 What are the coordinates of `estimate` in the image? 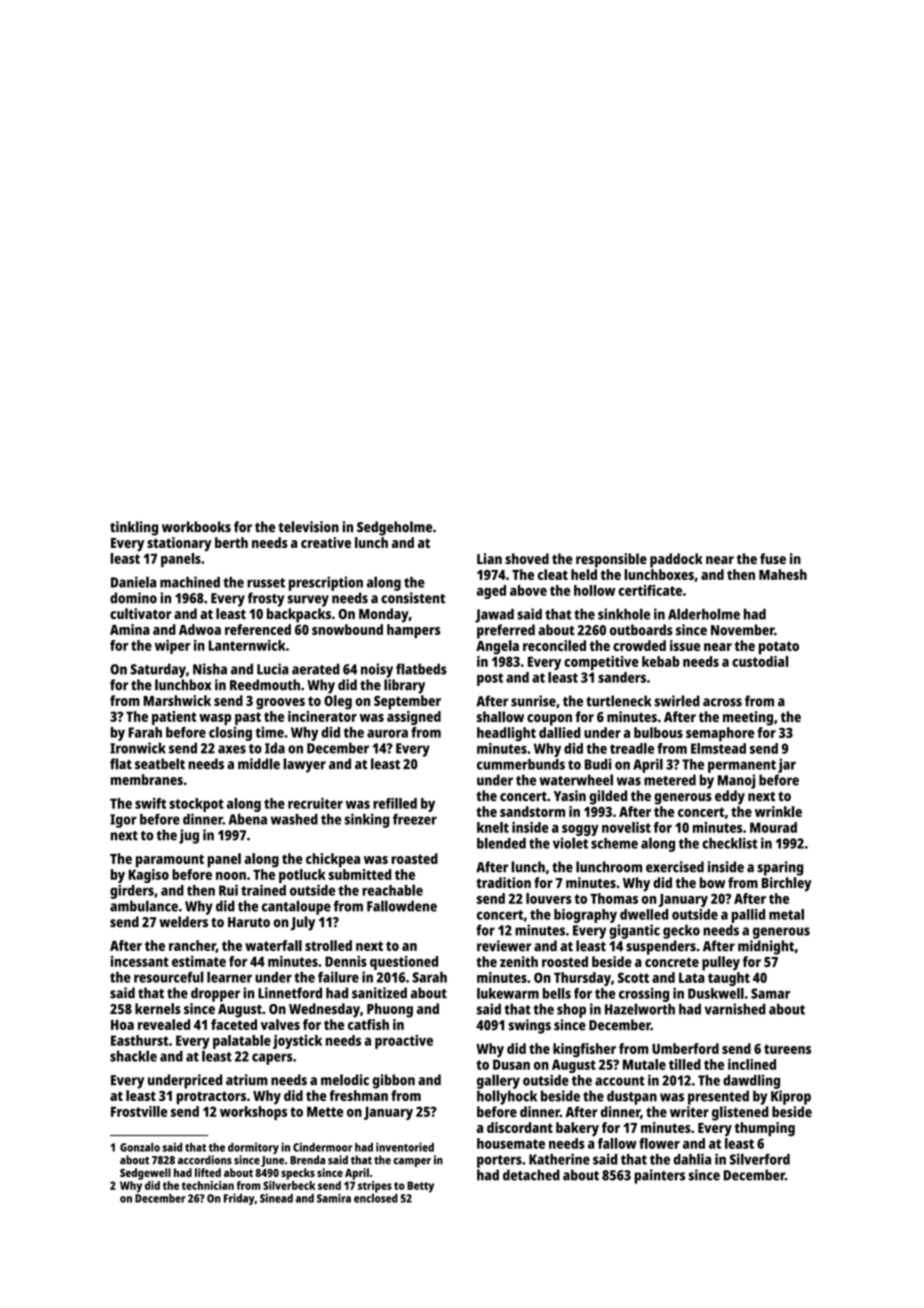 It's located at (199, 961).
